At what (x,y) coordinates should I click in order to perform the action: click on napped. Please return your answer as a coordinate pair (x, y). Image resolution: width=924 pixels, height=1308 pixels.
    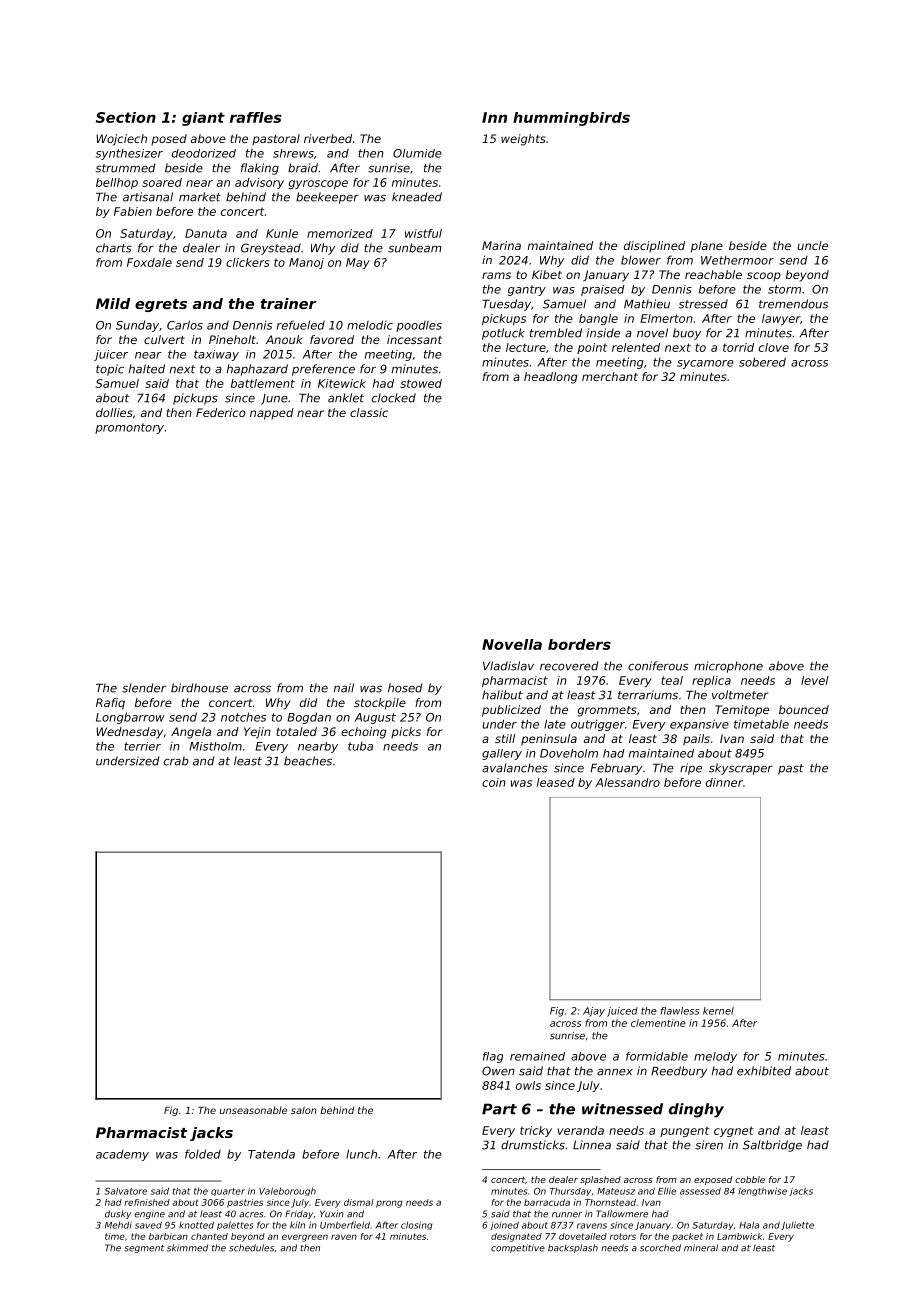
    Looking at the image, I should click on (272, 414).
